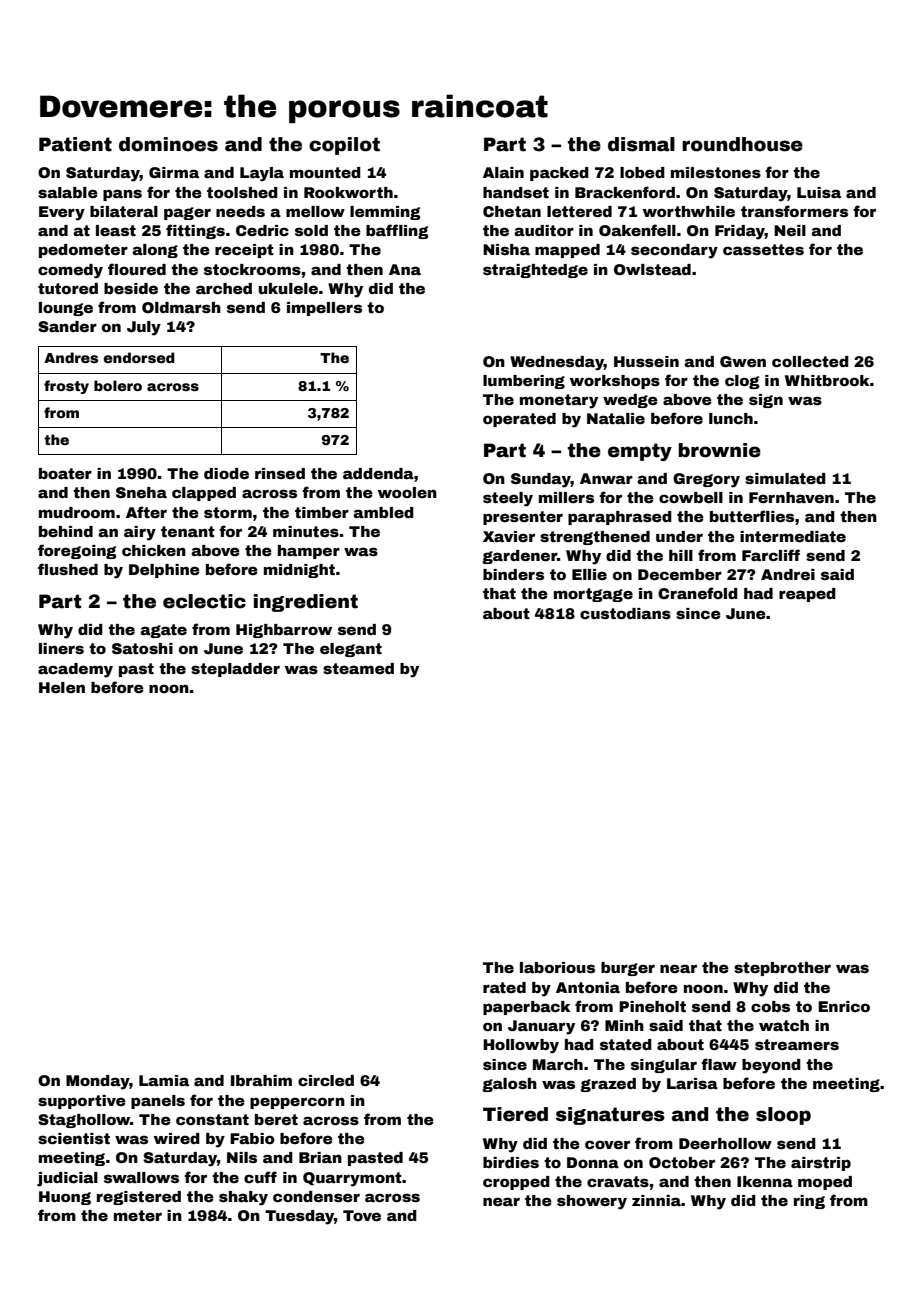 This document has width=924, height=1308. What do you see at coordinates (641, 144) in the document?
I see `dismal` at bounding box center [641, 144].
